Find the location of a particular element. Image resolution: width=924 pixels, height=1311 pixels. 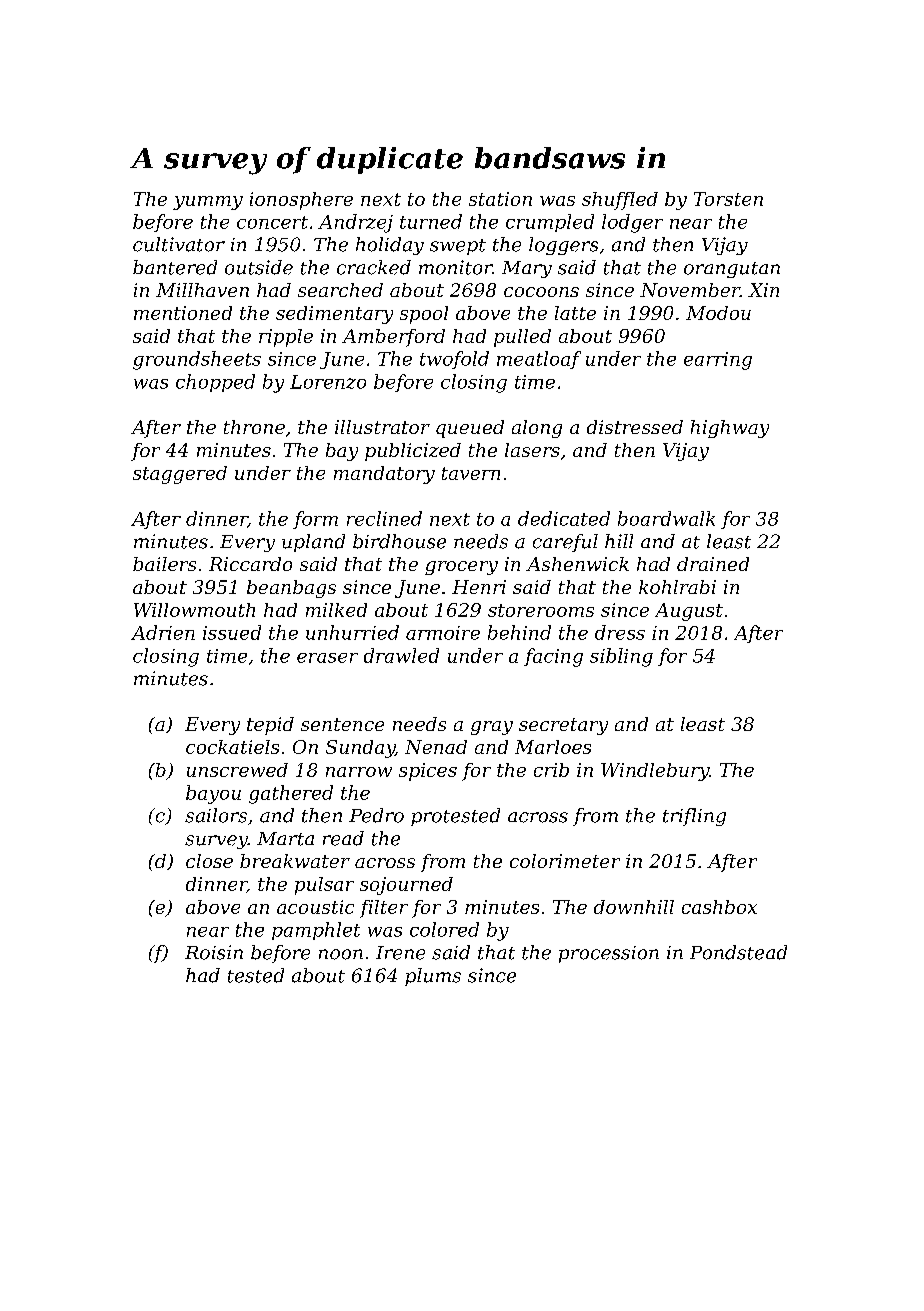

sibling is located at coordinates (621, 657).
